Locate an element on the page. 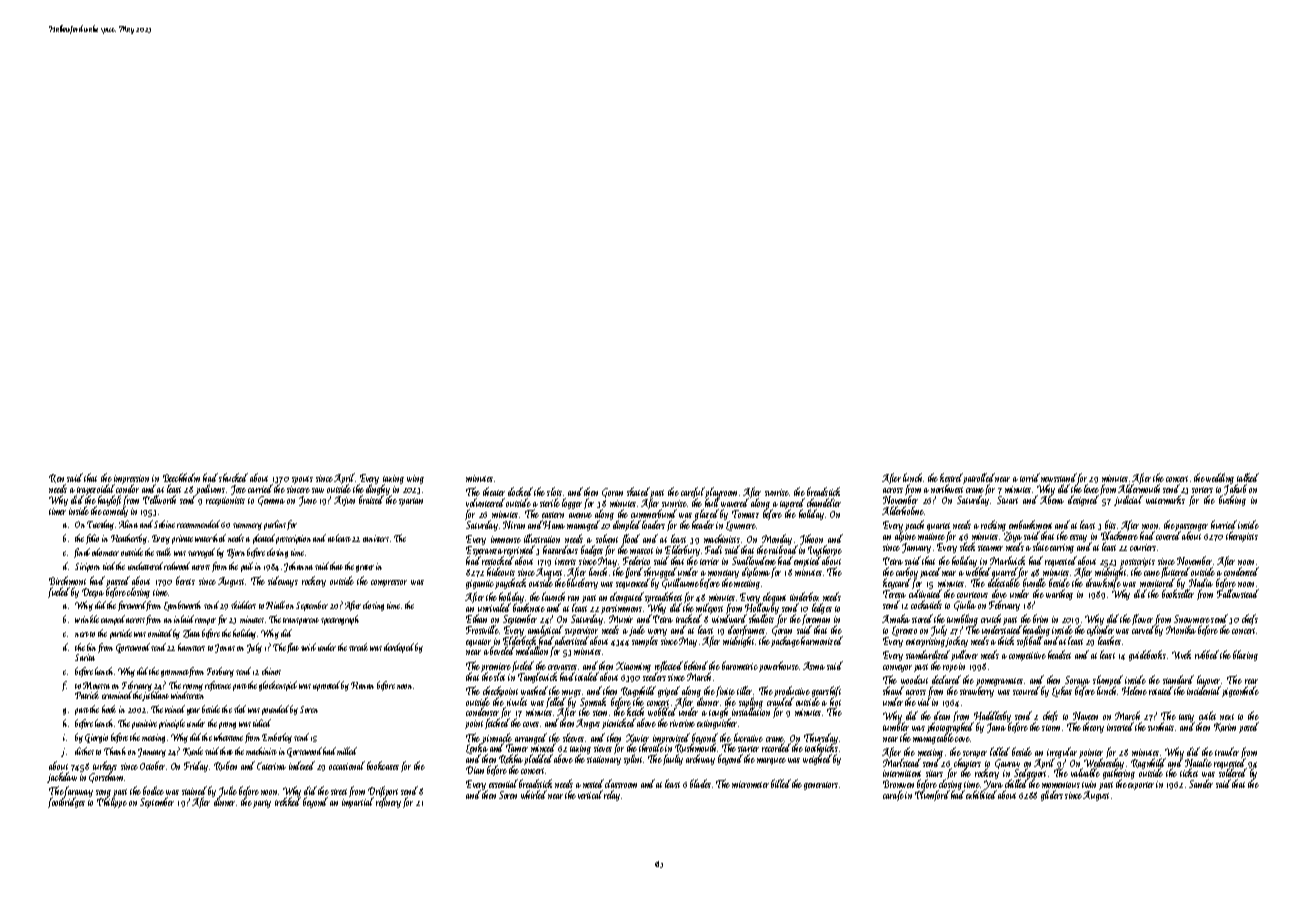 The image size is (1308, 924). volunteered is located at coordinates (485, 502).
